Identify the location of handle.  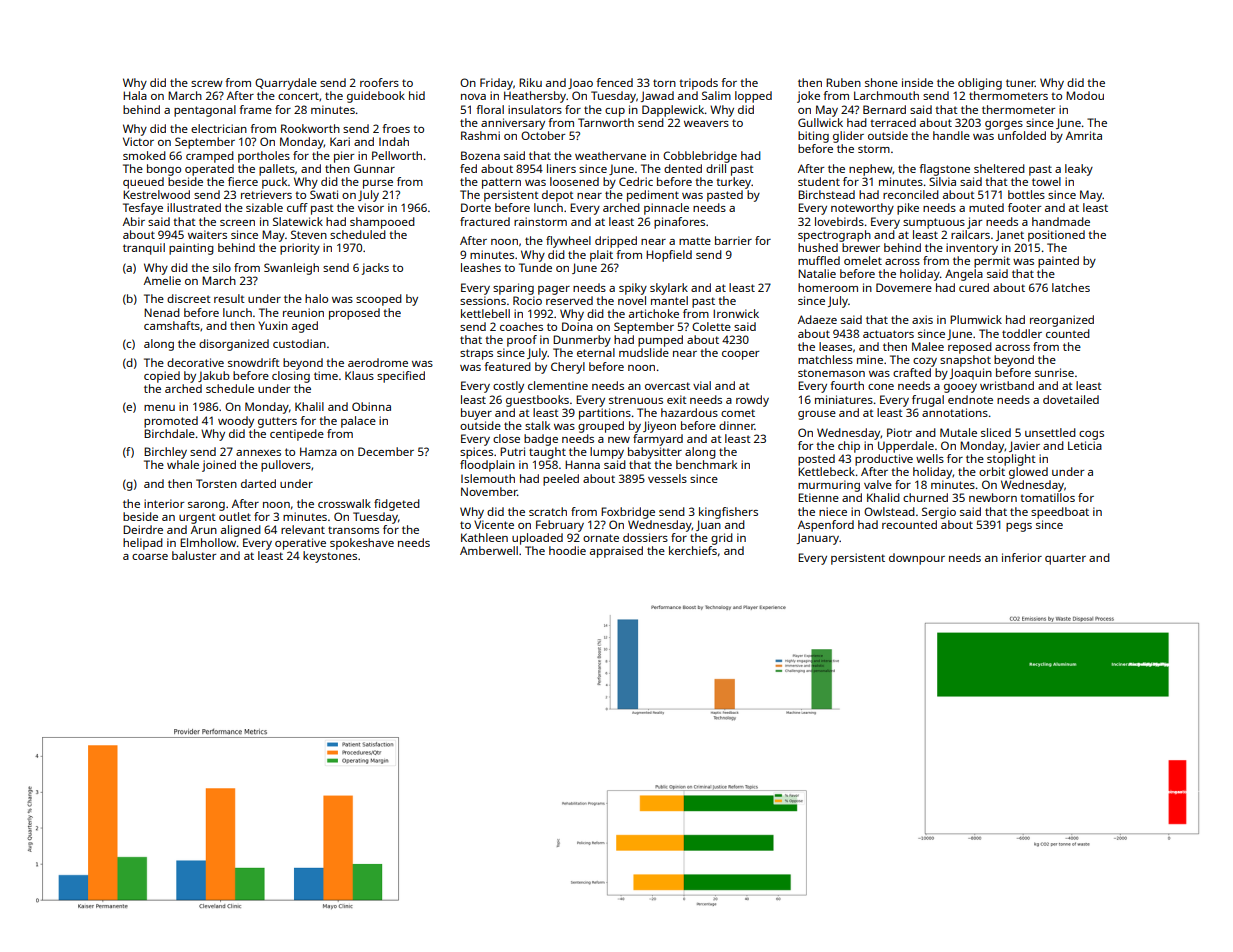
(951, 135).
